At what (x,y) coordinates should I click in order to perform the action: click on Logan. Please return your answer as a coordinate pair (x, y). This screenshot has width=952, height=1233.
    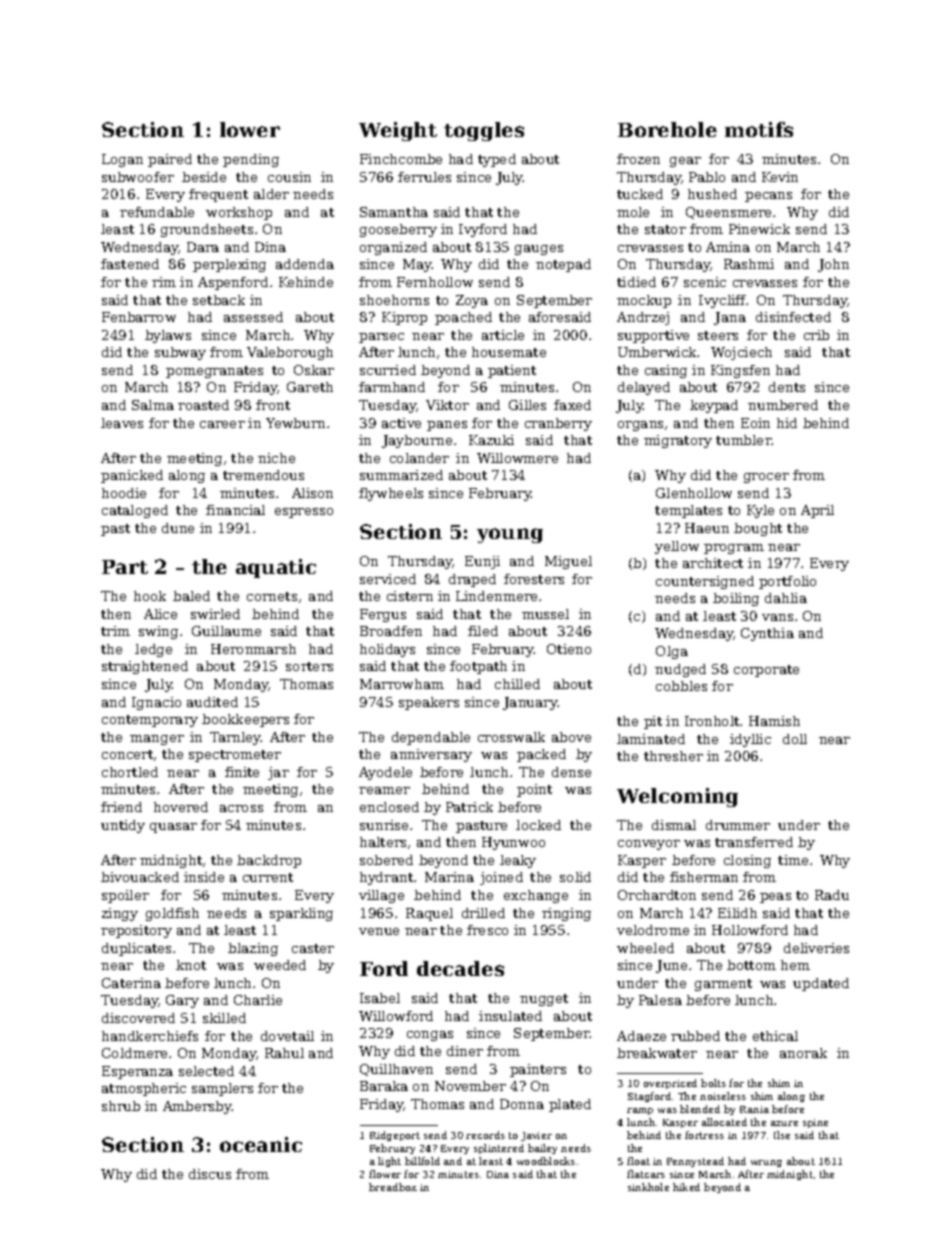
    Looking at the image, I should click on (122, 160).
